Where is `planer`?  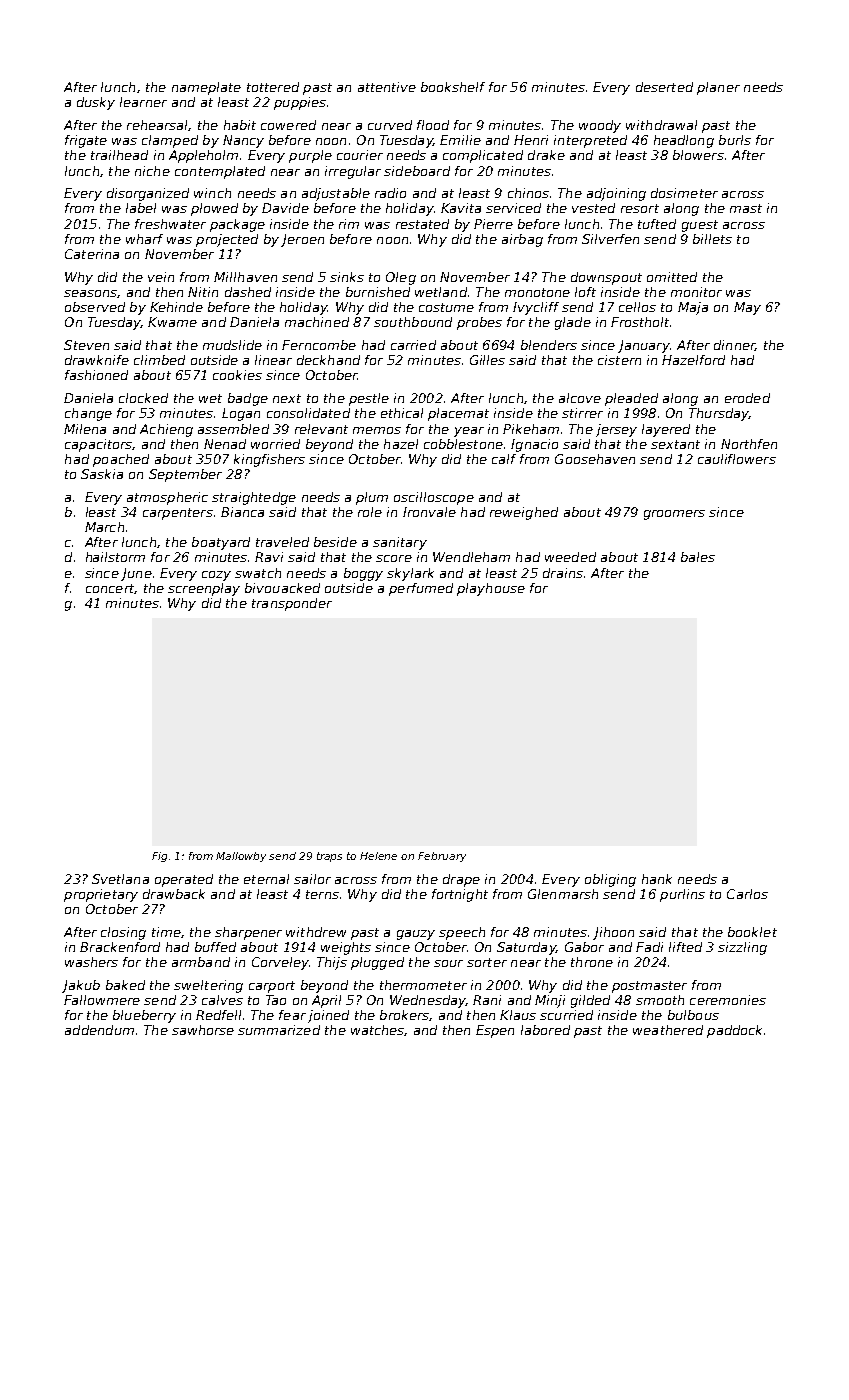
planer is located at coordinates (718, 88).
